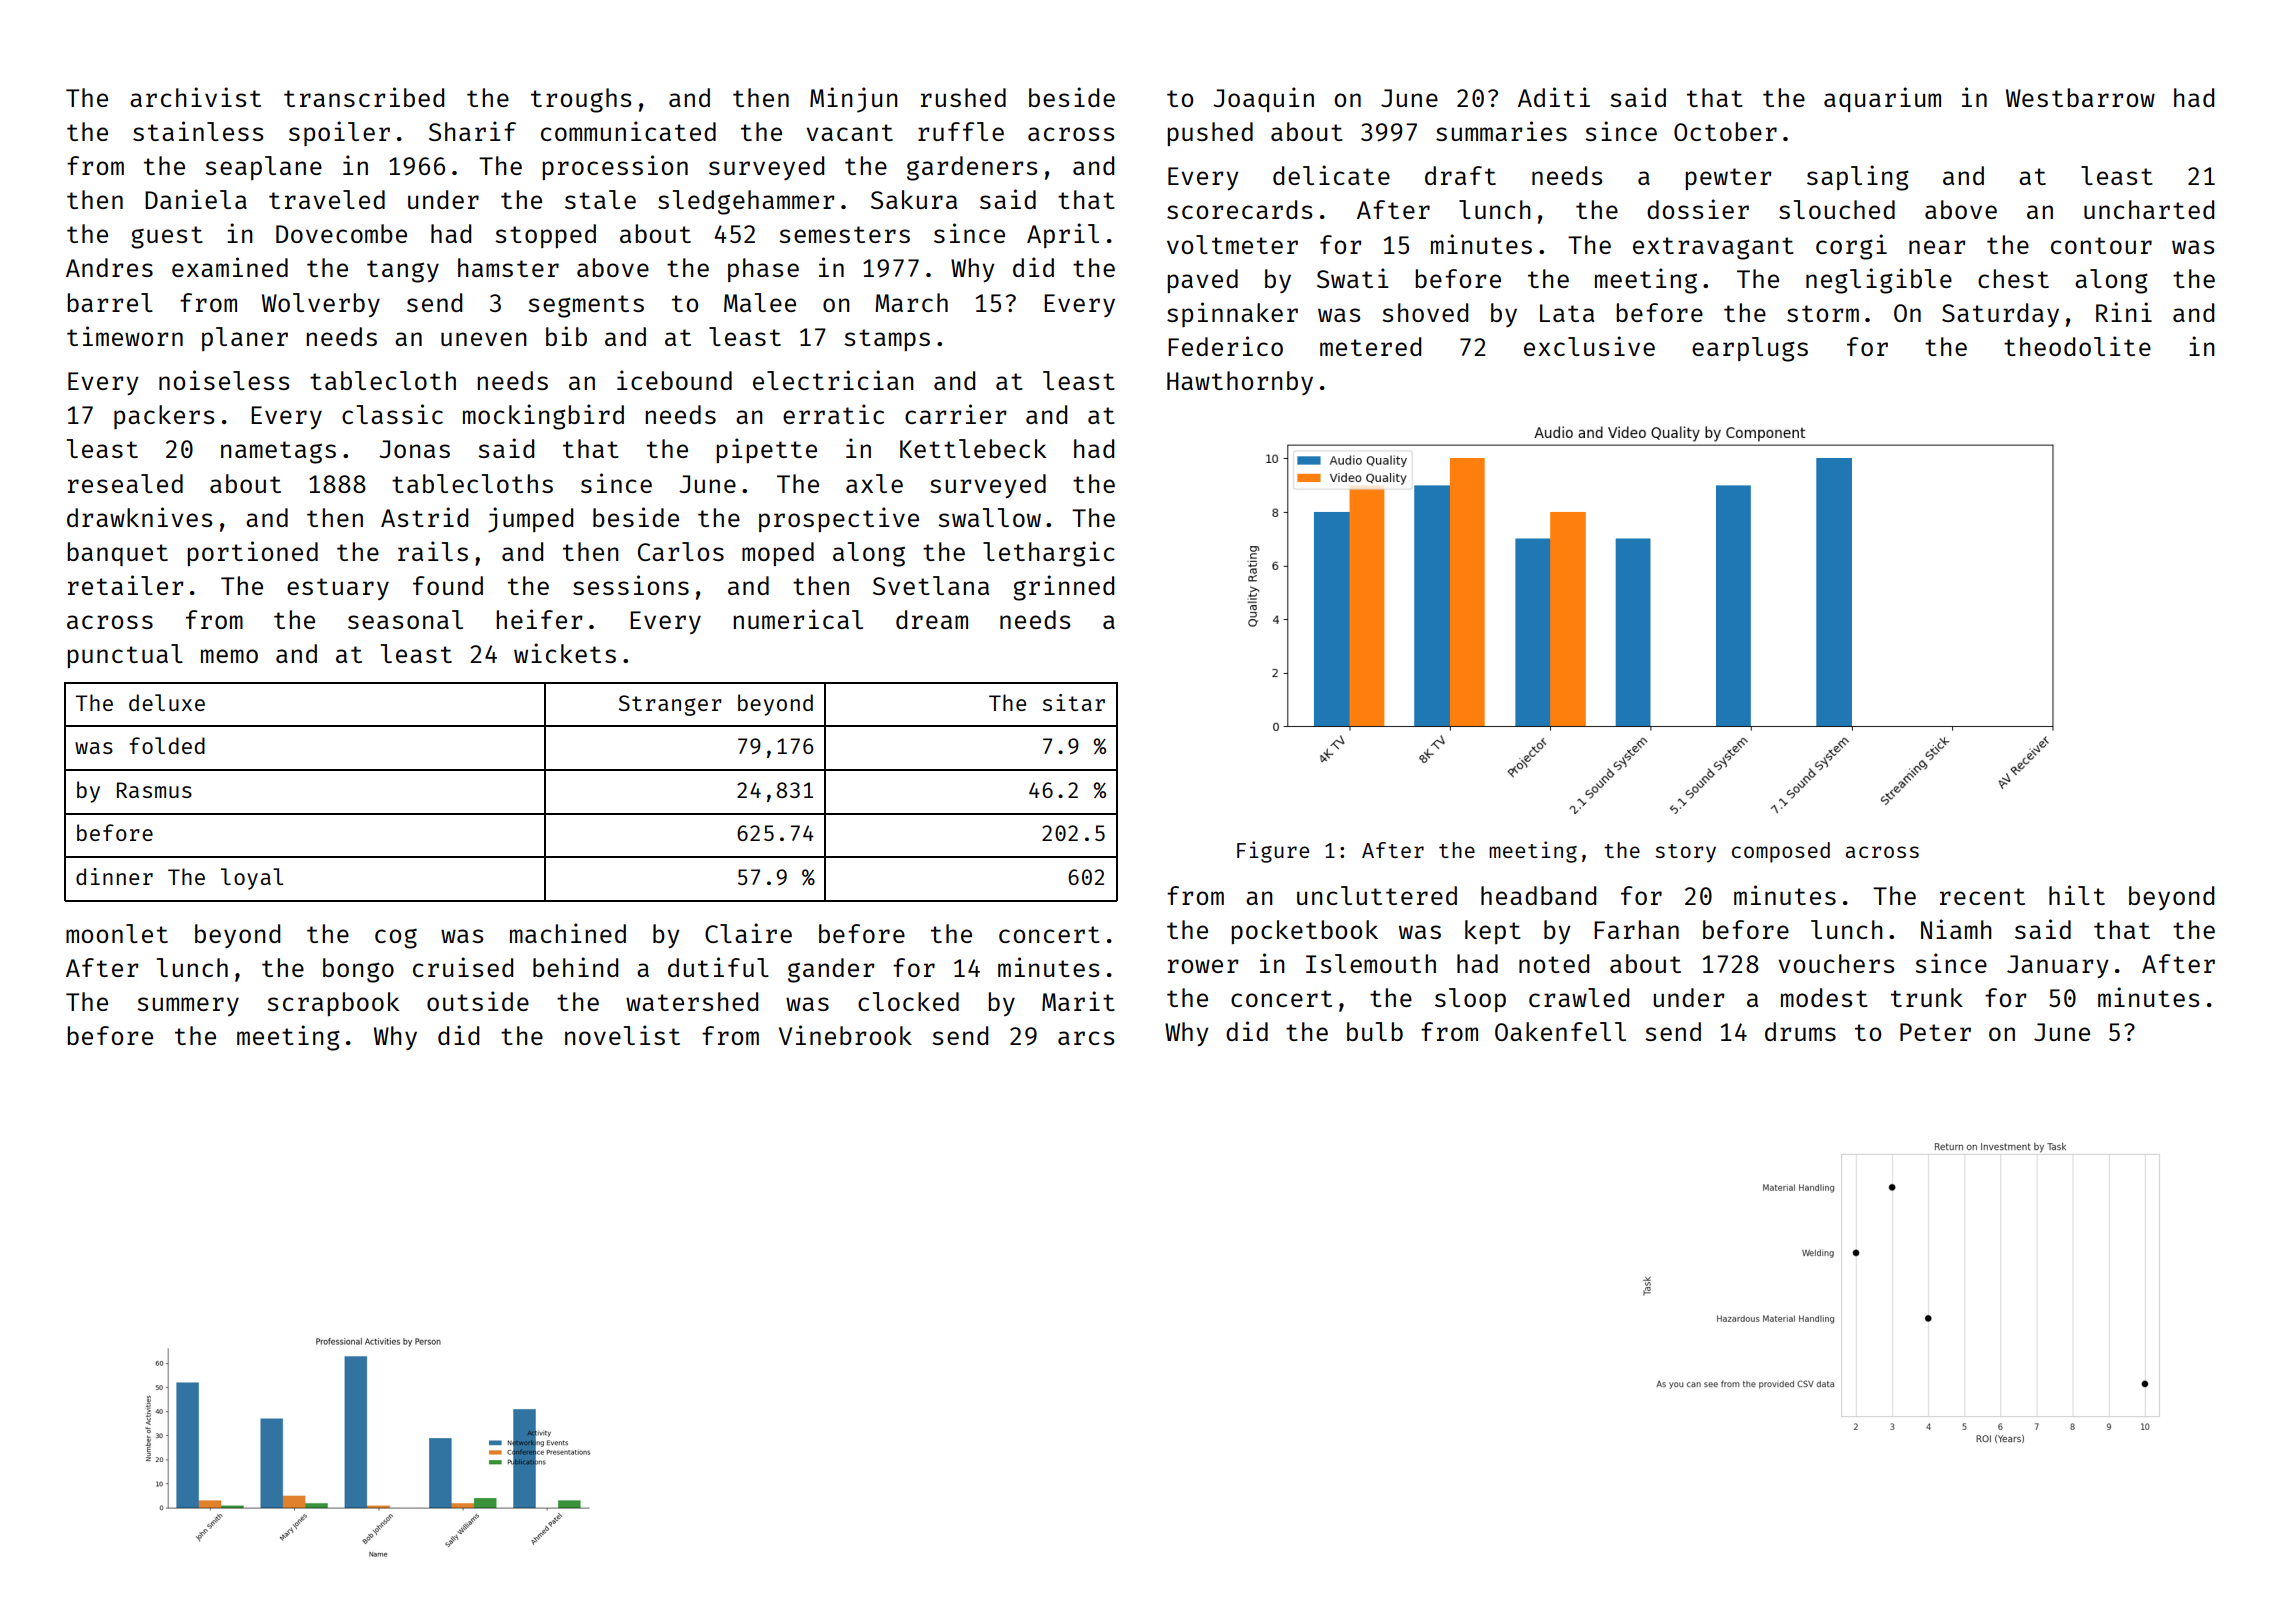  What do you see at coordinates (2124, 312) in the screenshot?
I see `Rini` at bounding box center [2124, 312].
